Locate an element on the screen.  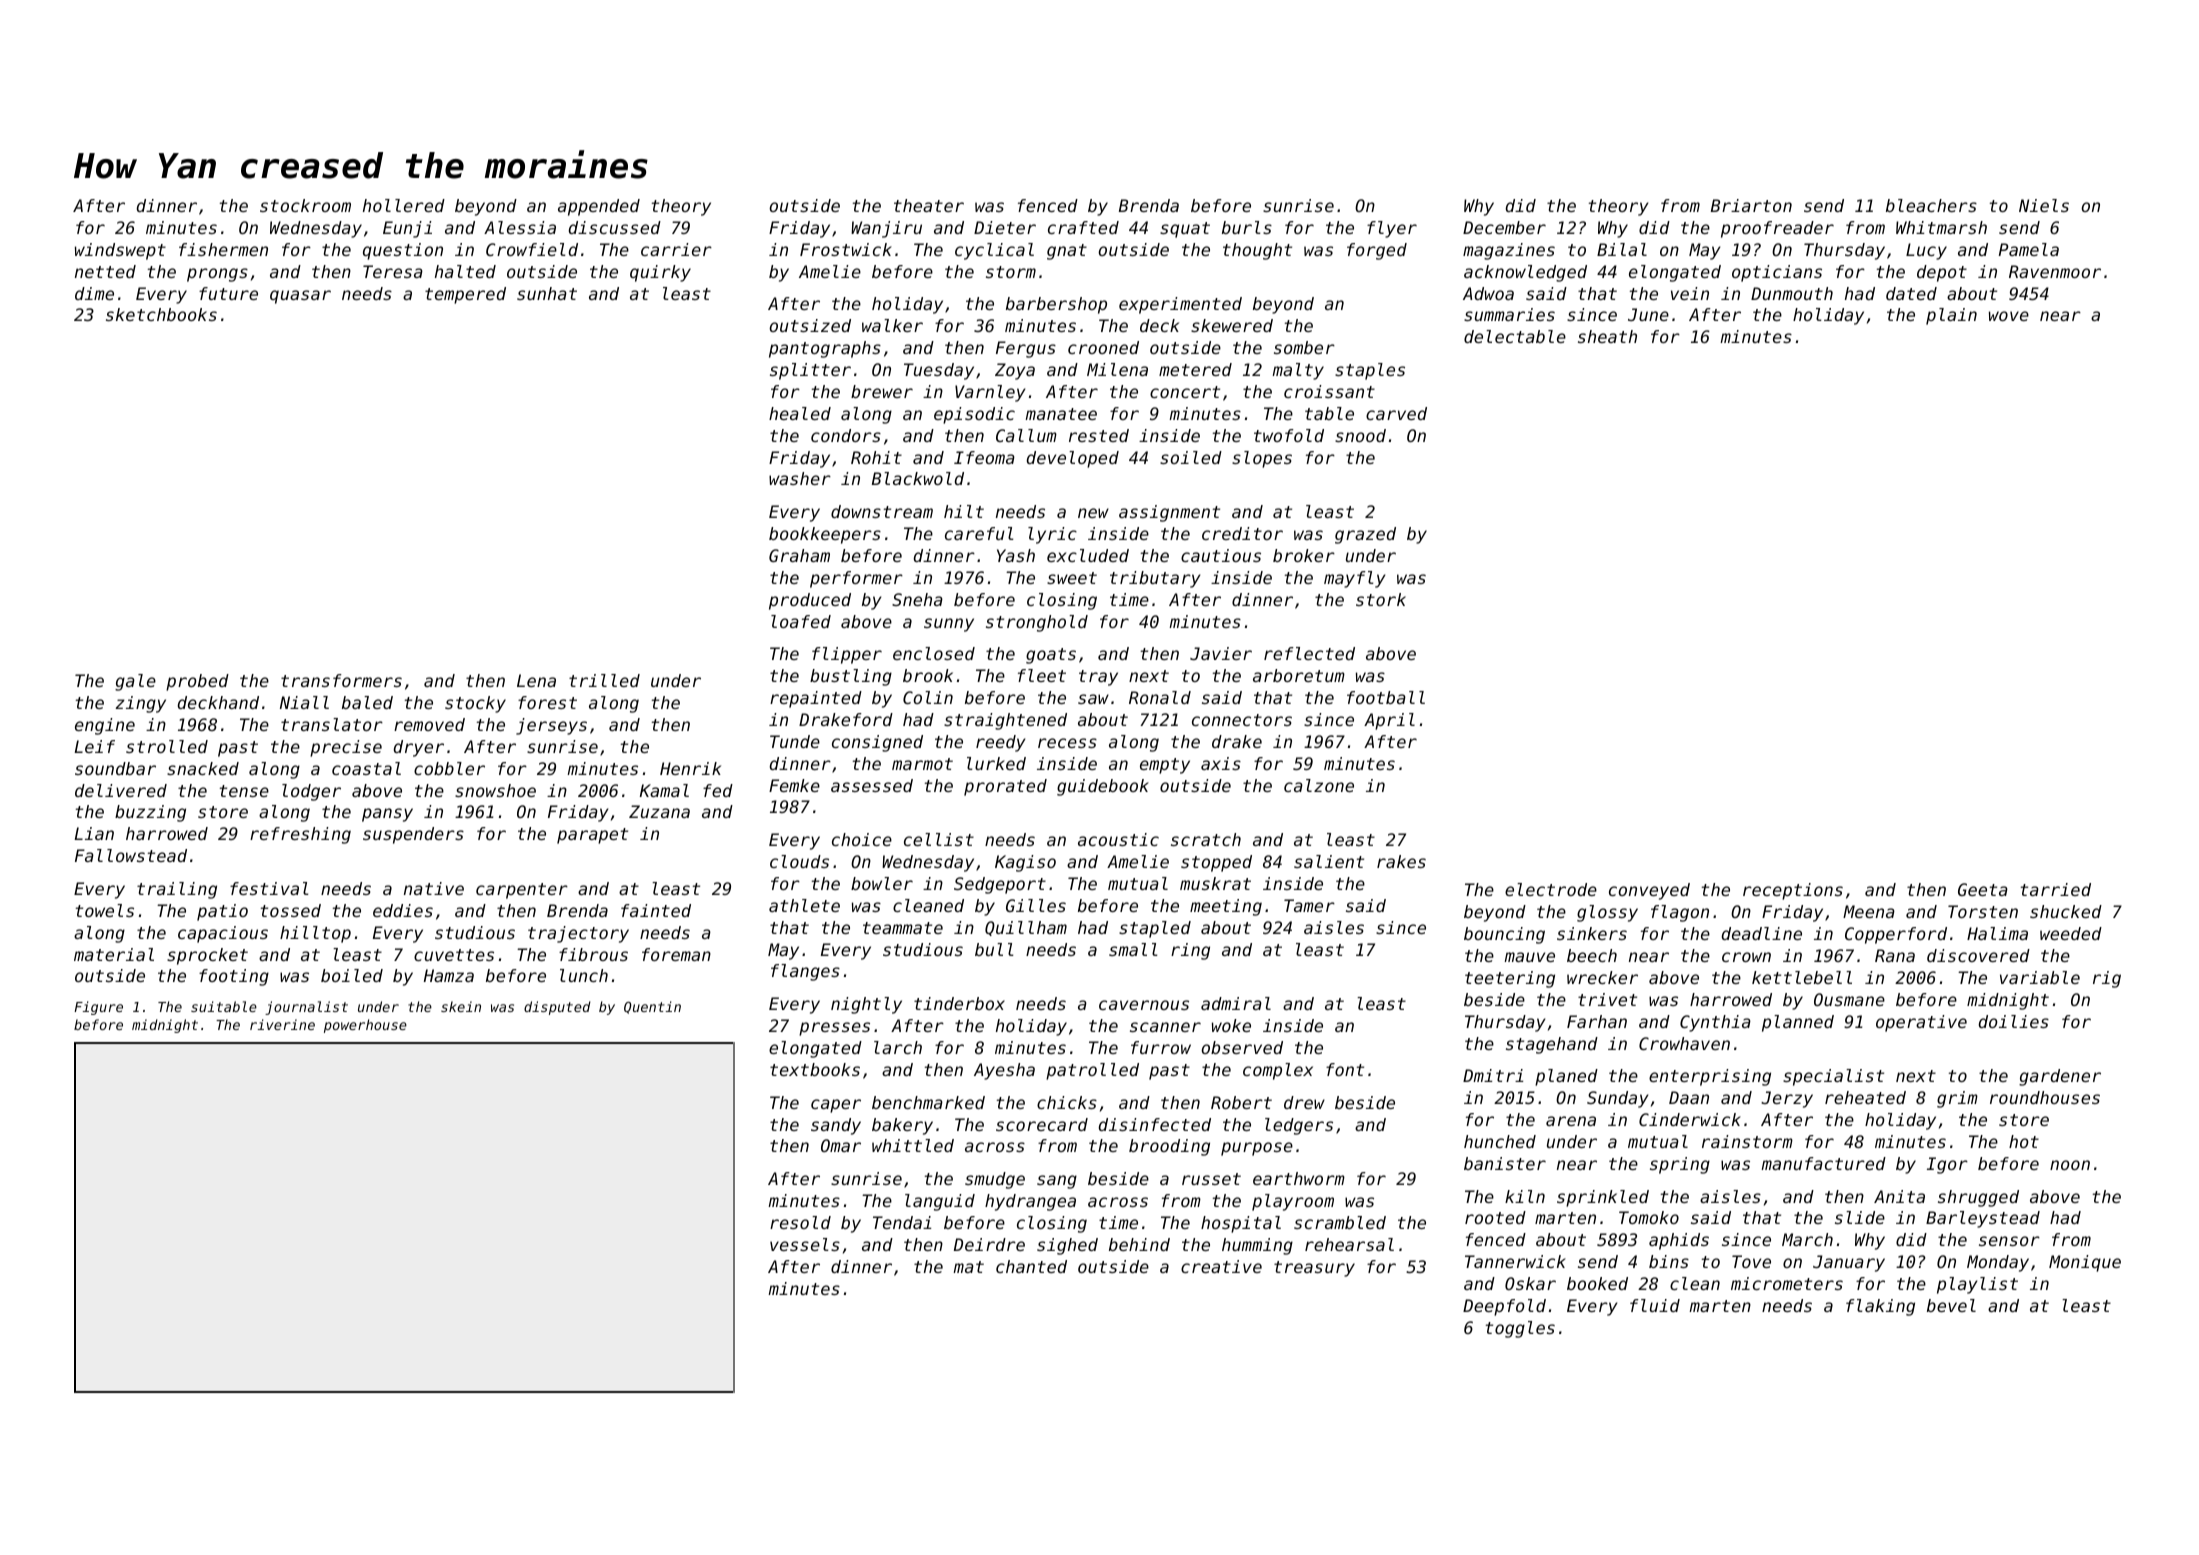
barbershop is located at coordinates (1056, 305).
